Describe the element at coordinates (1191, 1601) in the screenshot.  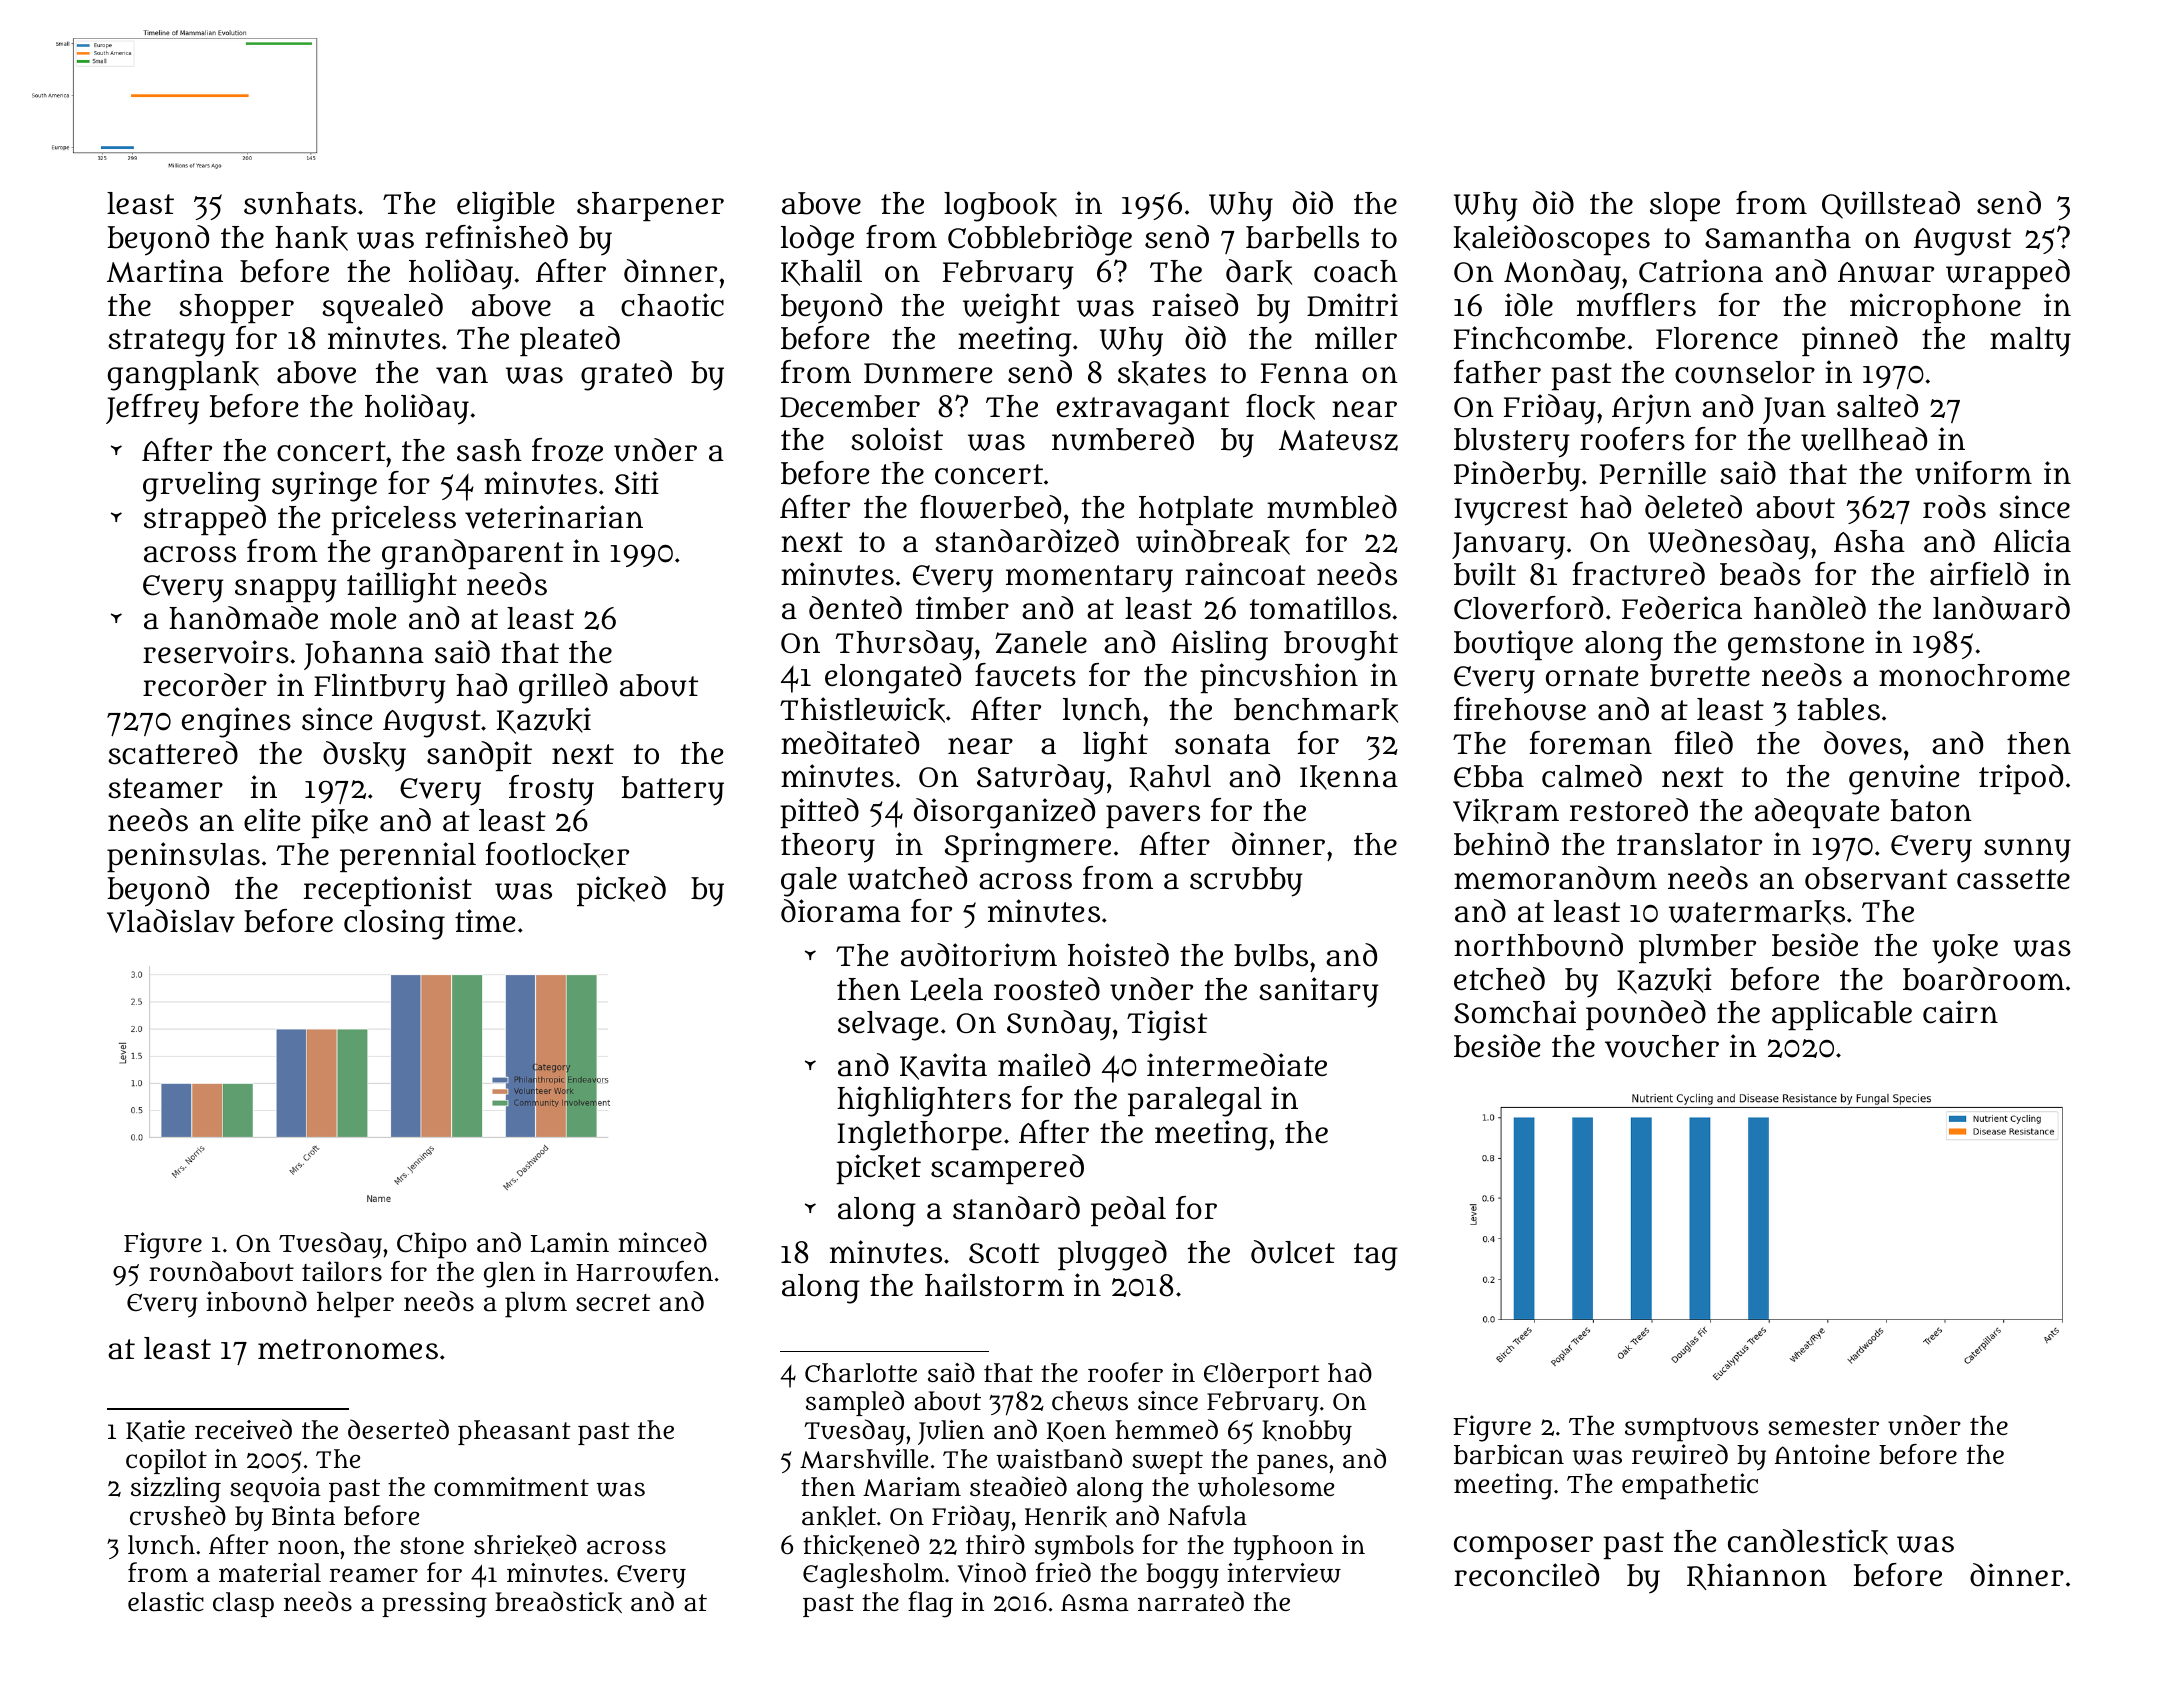
I see `narrated` at that location.
